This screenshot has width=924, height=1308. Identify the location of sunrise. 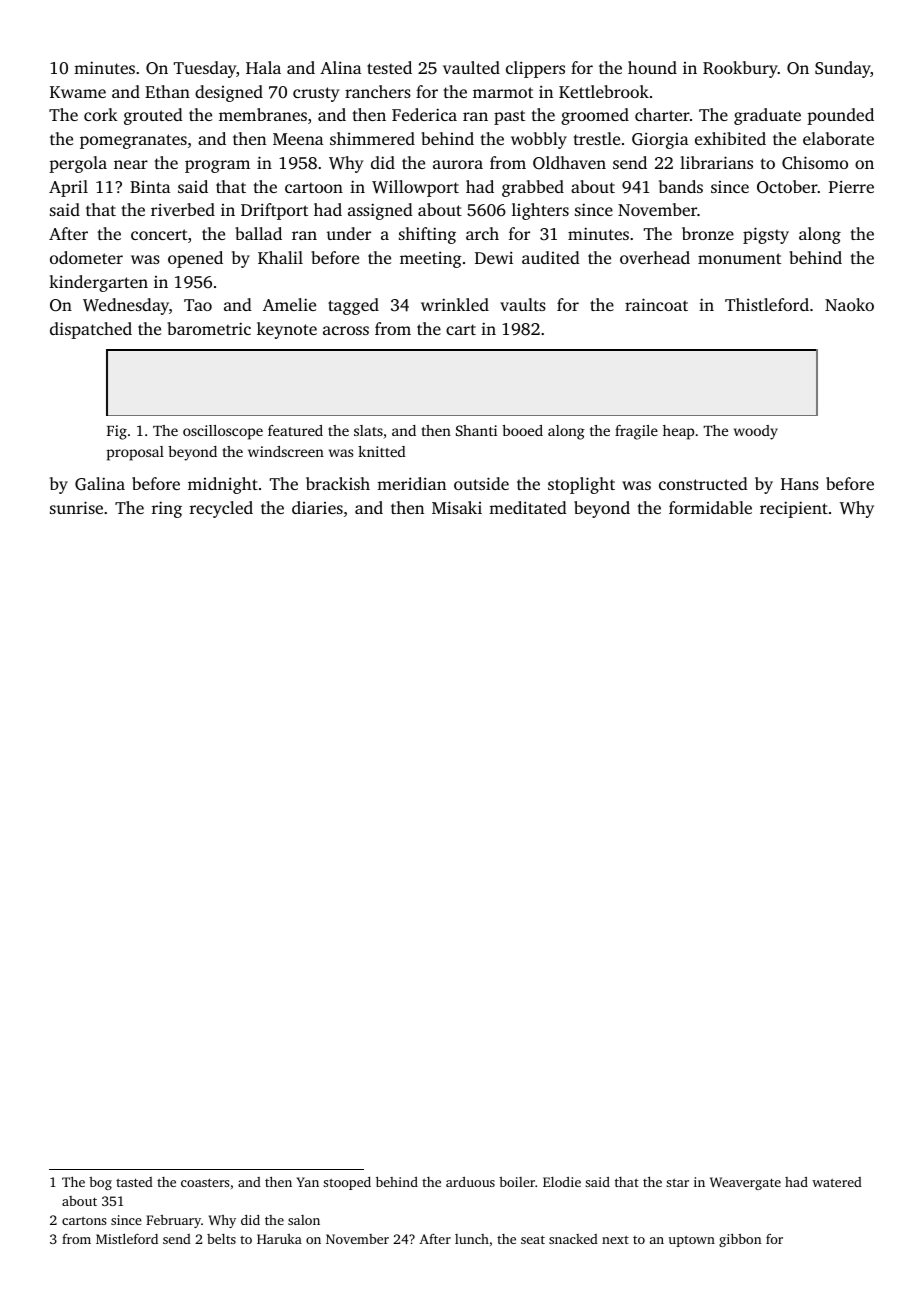
(76, 507).
